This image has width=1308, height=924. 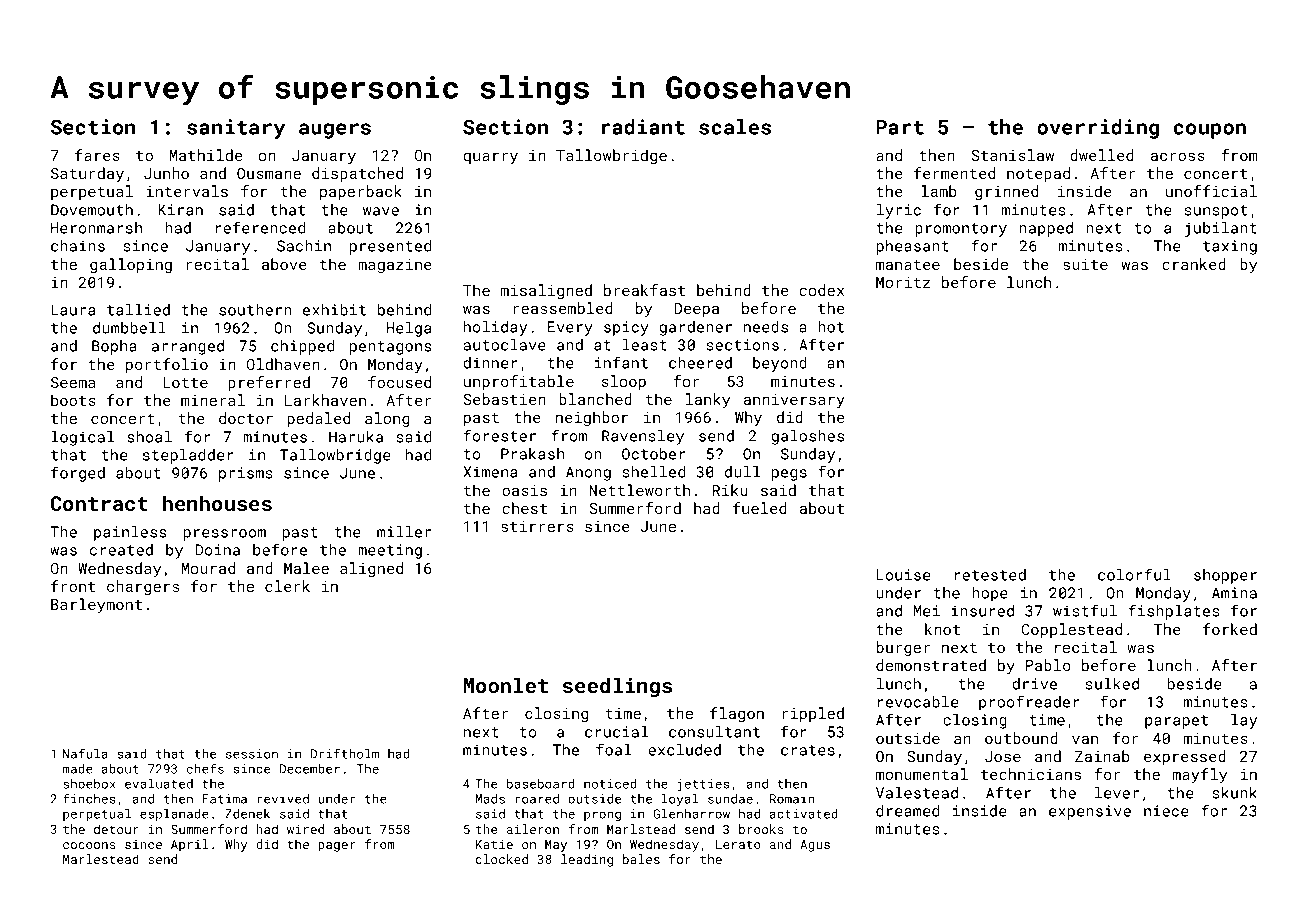 What do you see at coordinates (1098, 129) in the image?
I see `overriding` at bounding box center [1098, 129].
